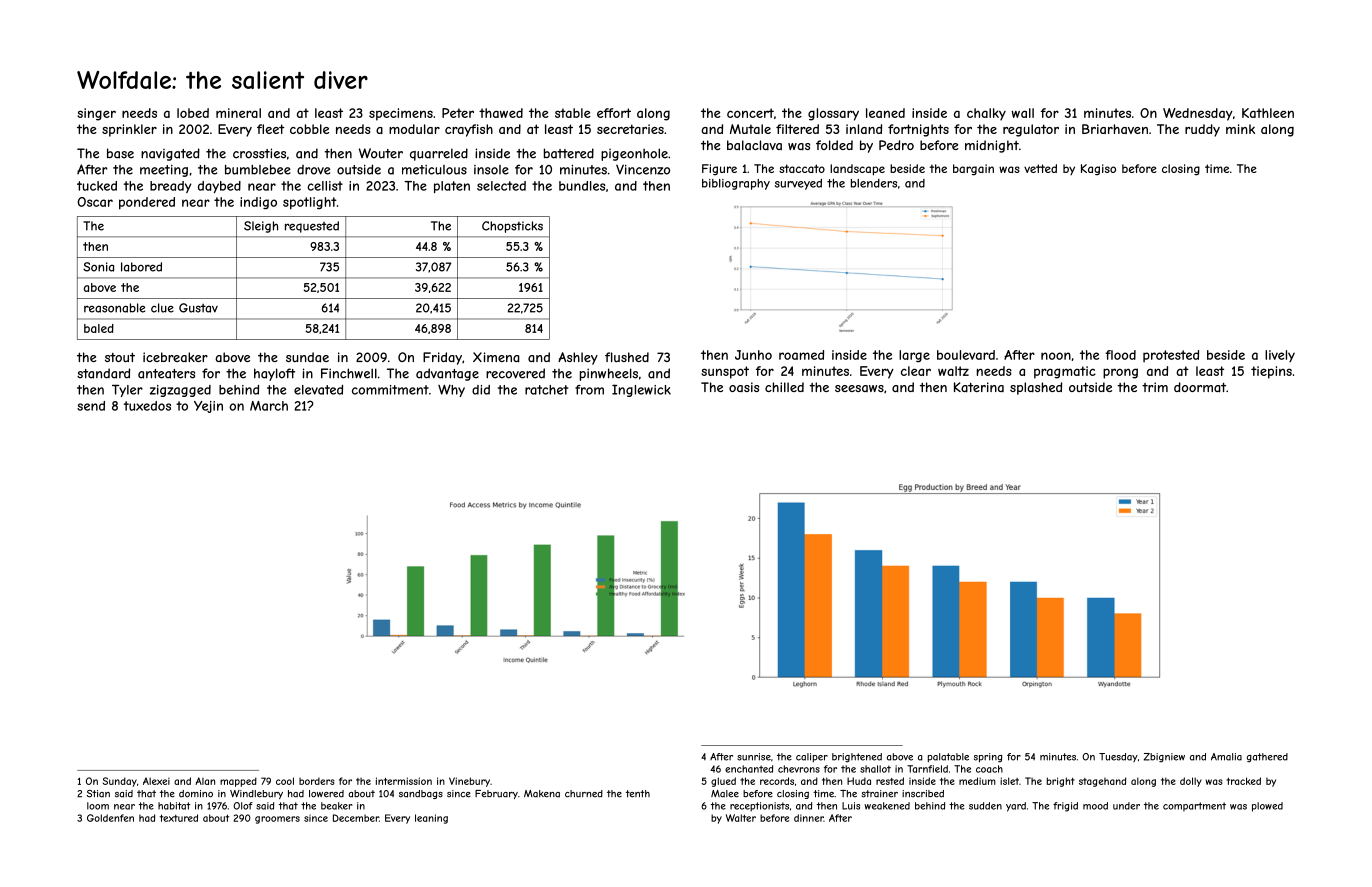 This document has height=887, width=1372. Describe the element at coordinates (641, 390) in the document. I see `Inglewick` at that location.
